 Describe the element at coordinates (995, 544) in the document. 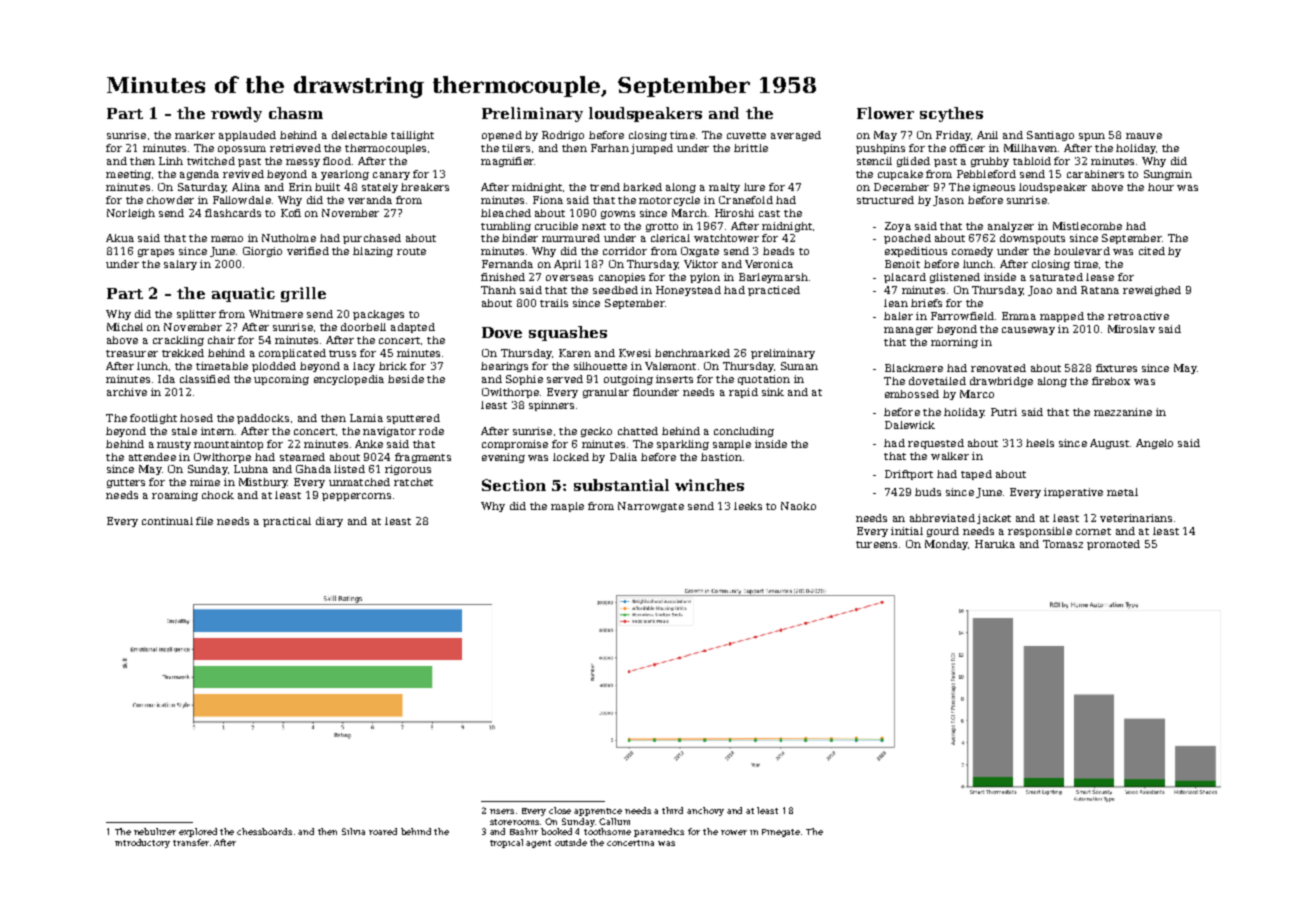

I see `Haruka` at that location.
